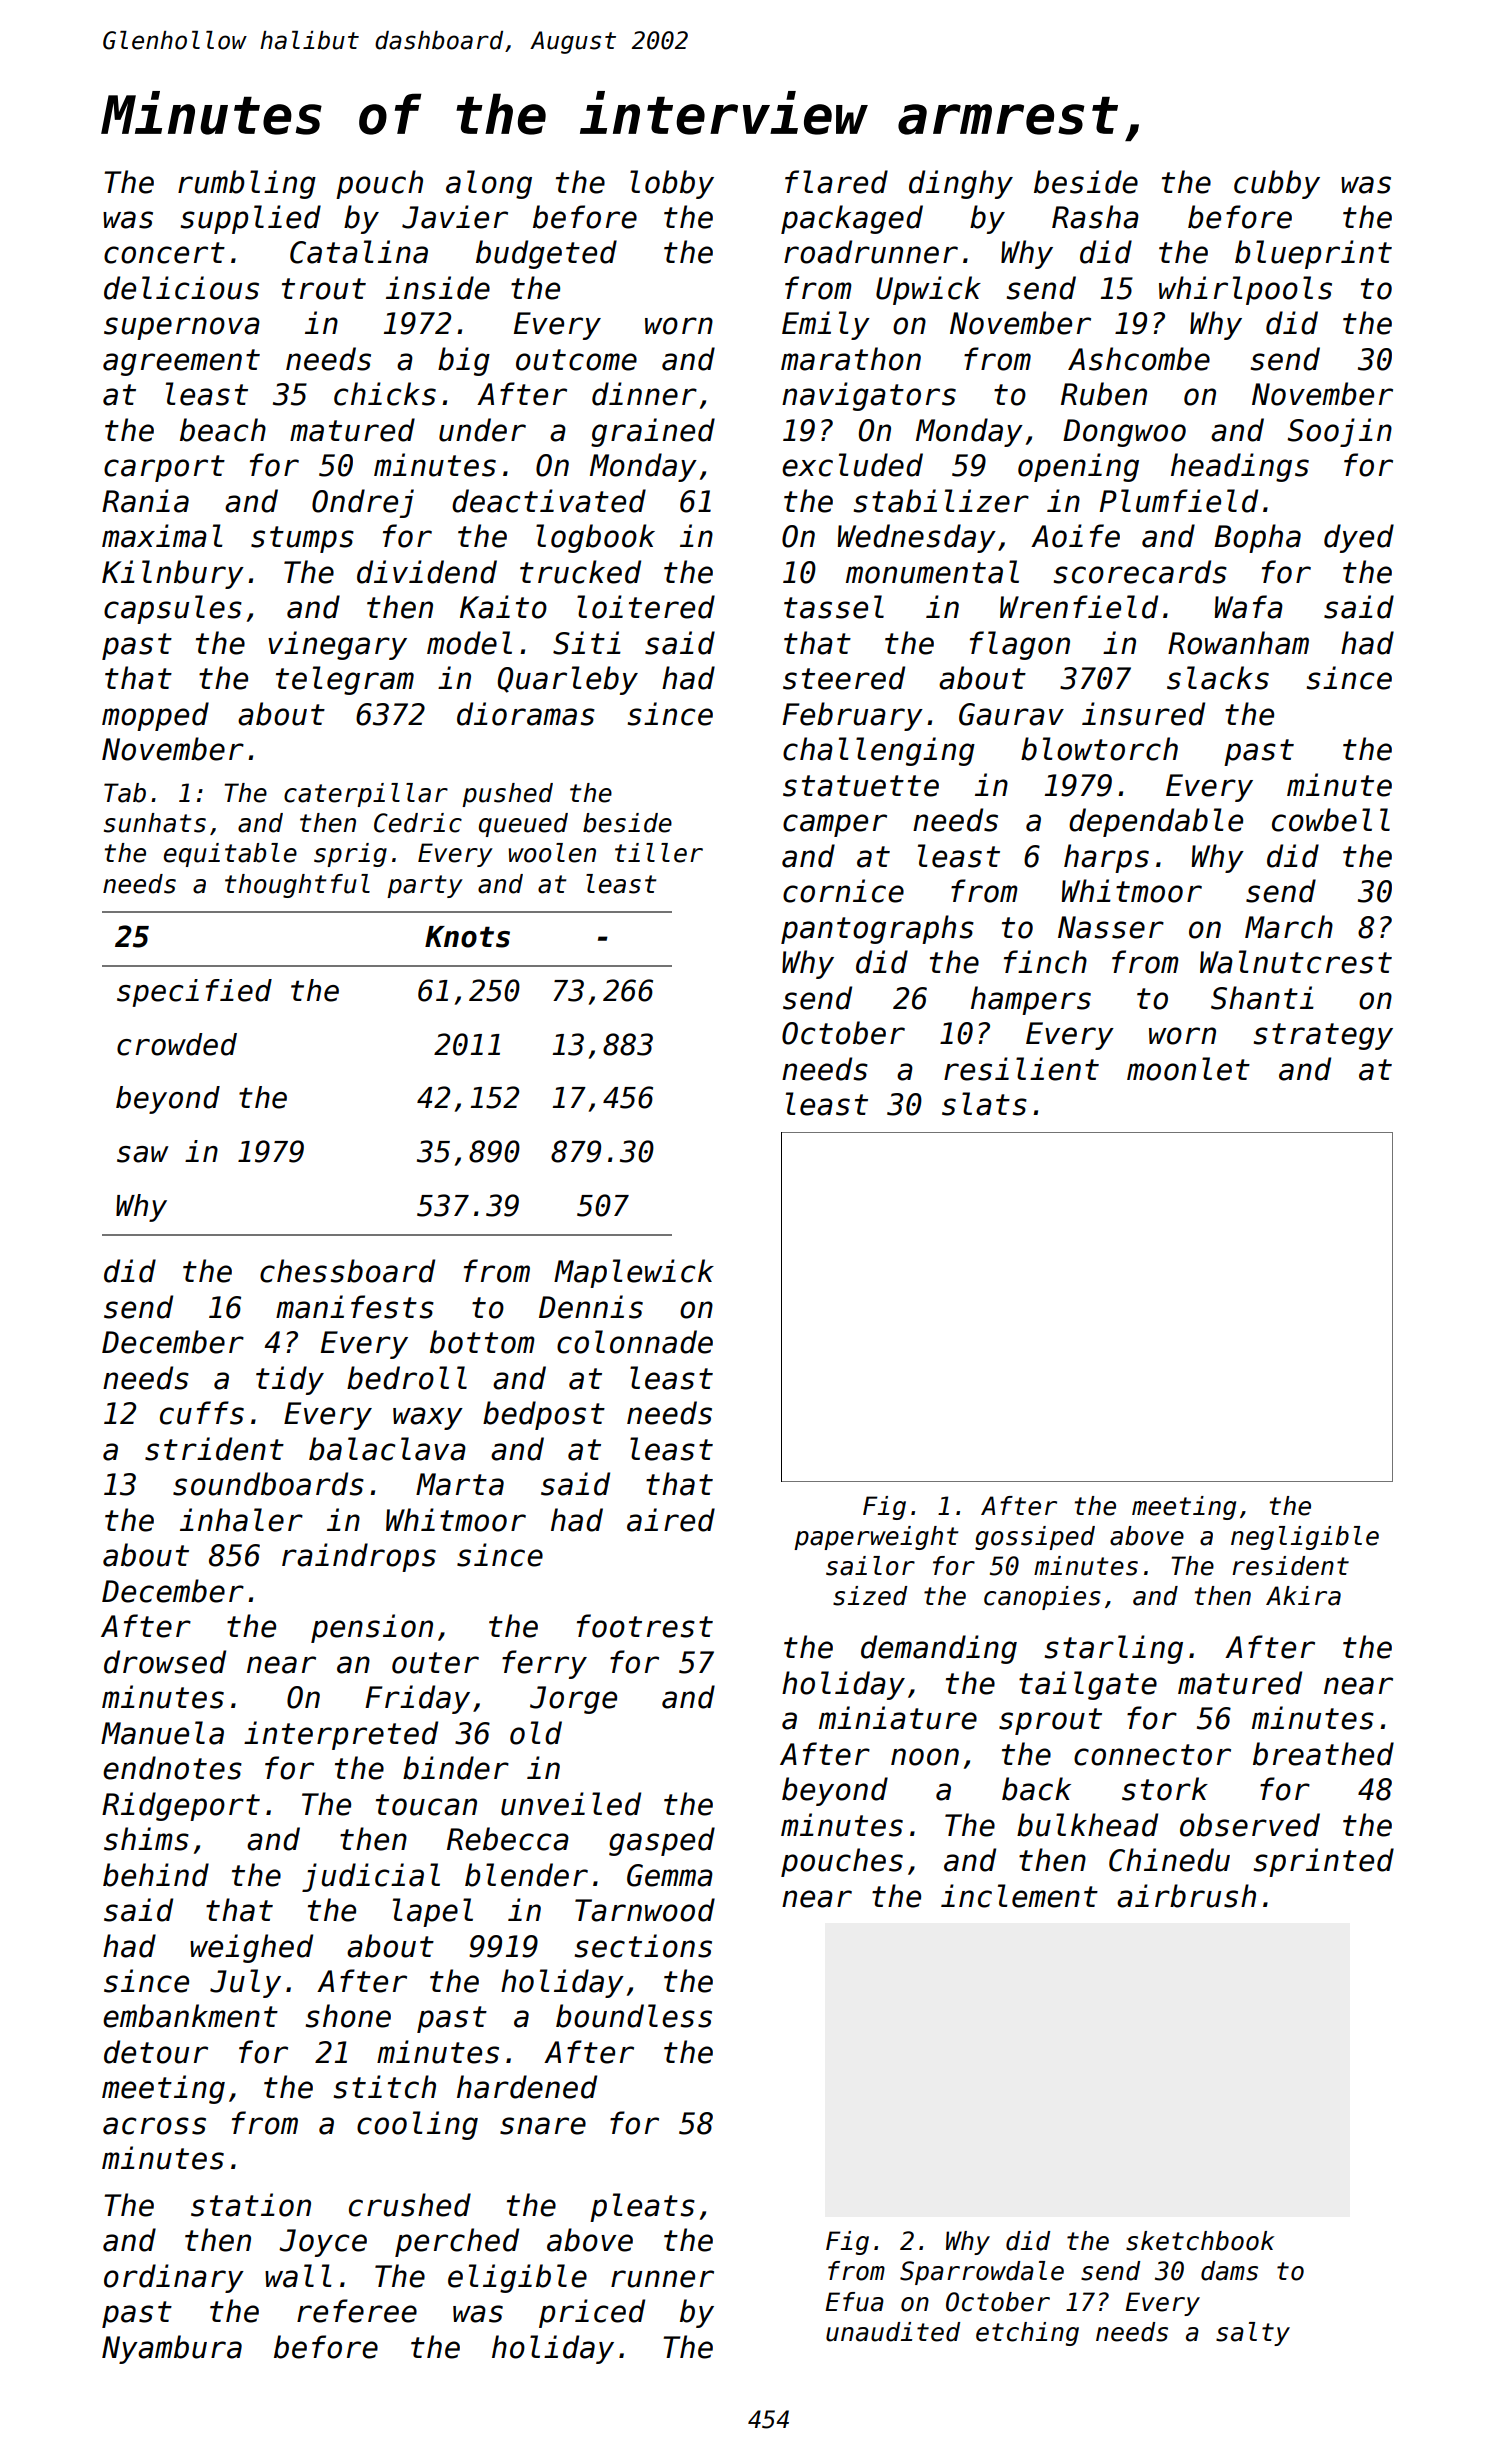 This screenshot has height=2464, width=1496. Describe the element at coordinates (852, 219) in the screenshot. I see `packaged` at that location.
